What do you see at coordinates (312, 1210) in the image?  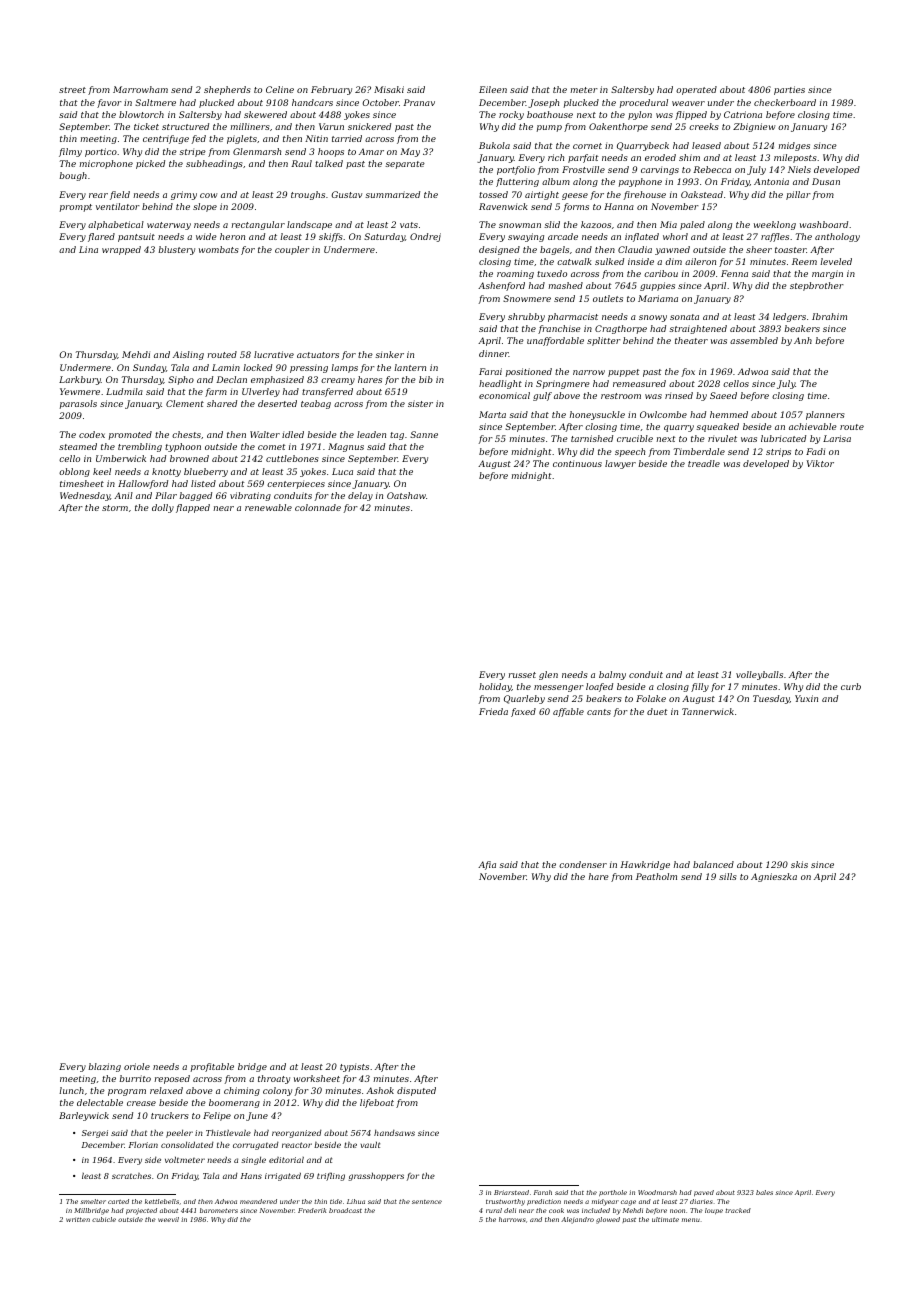 I see `Frederik` at bounding box center [312, 1210].
